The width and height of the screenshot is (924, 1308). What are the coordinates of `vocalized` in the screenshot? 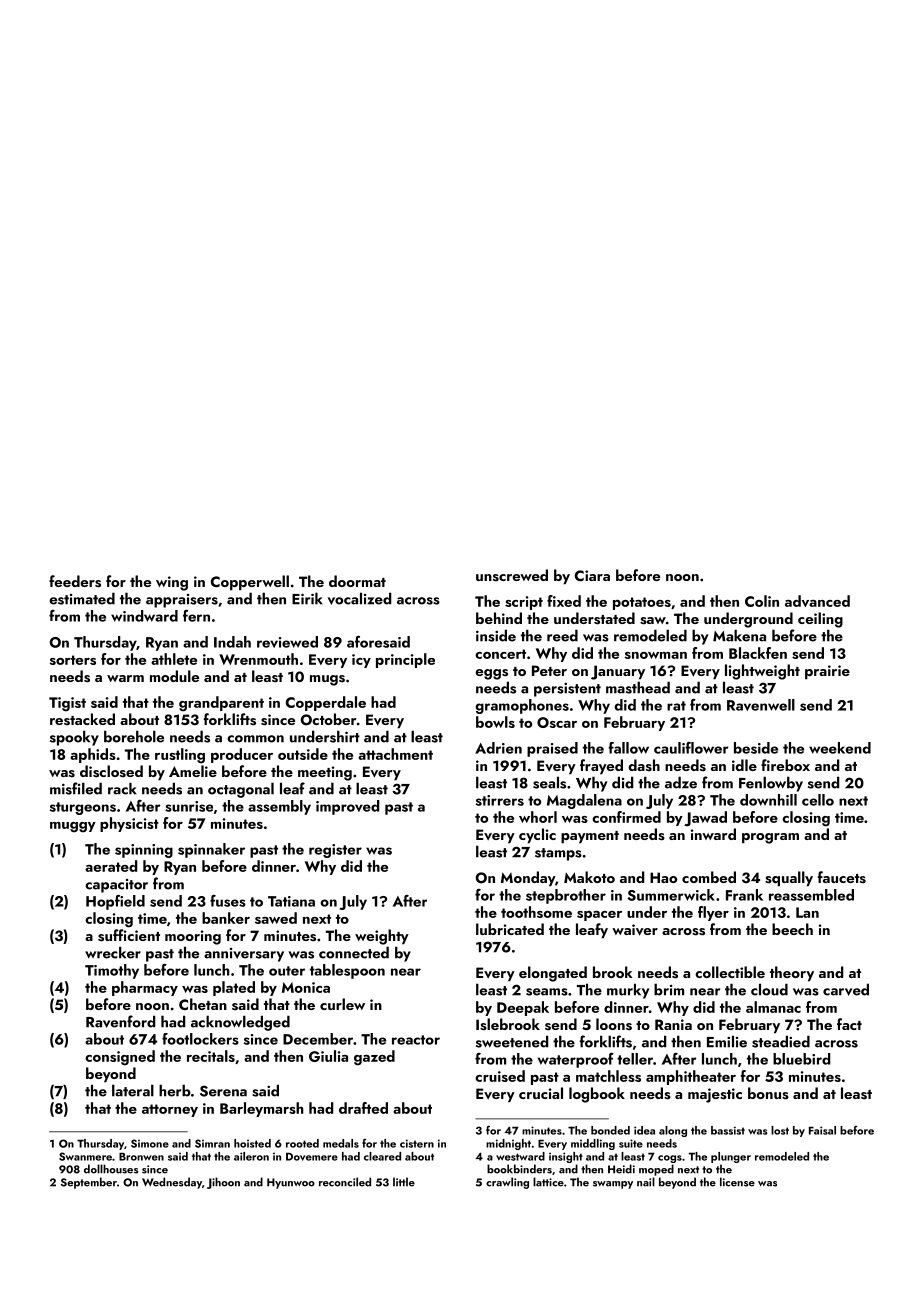 It's located at (360, 598).
